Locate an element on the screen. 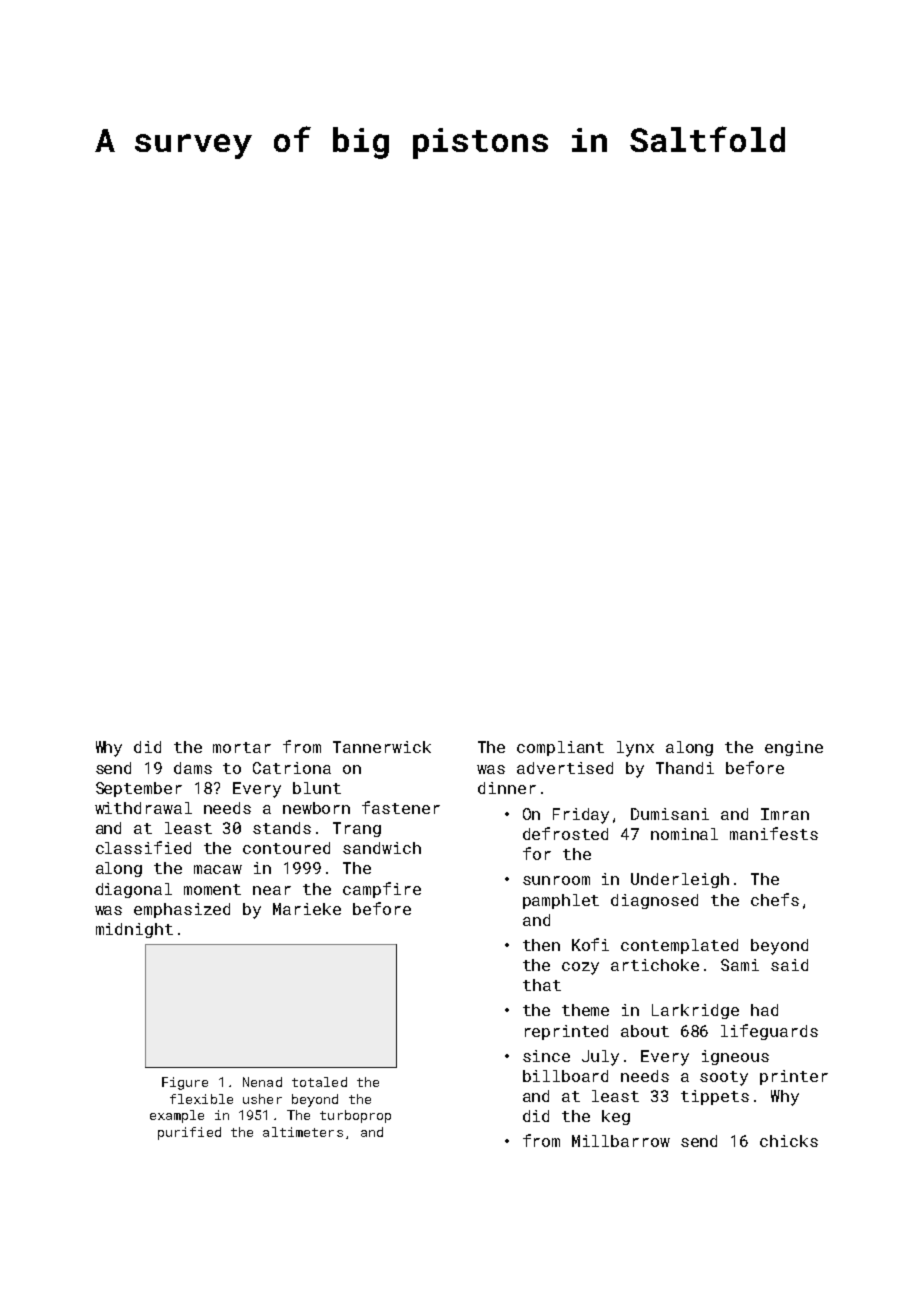  Sami is located at coordinates (740, 965).
